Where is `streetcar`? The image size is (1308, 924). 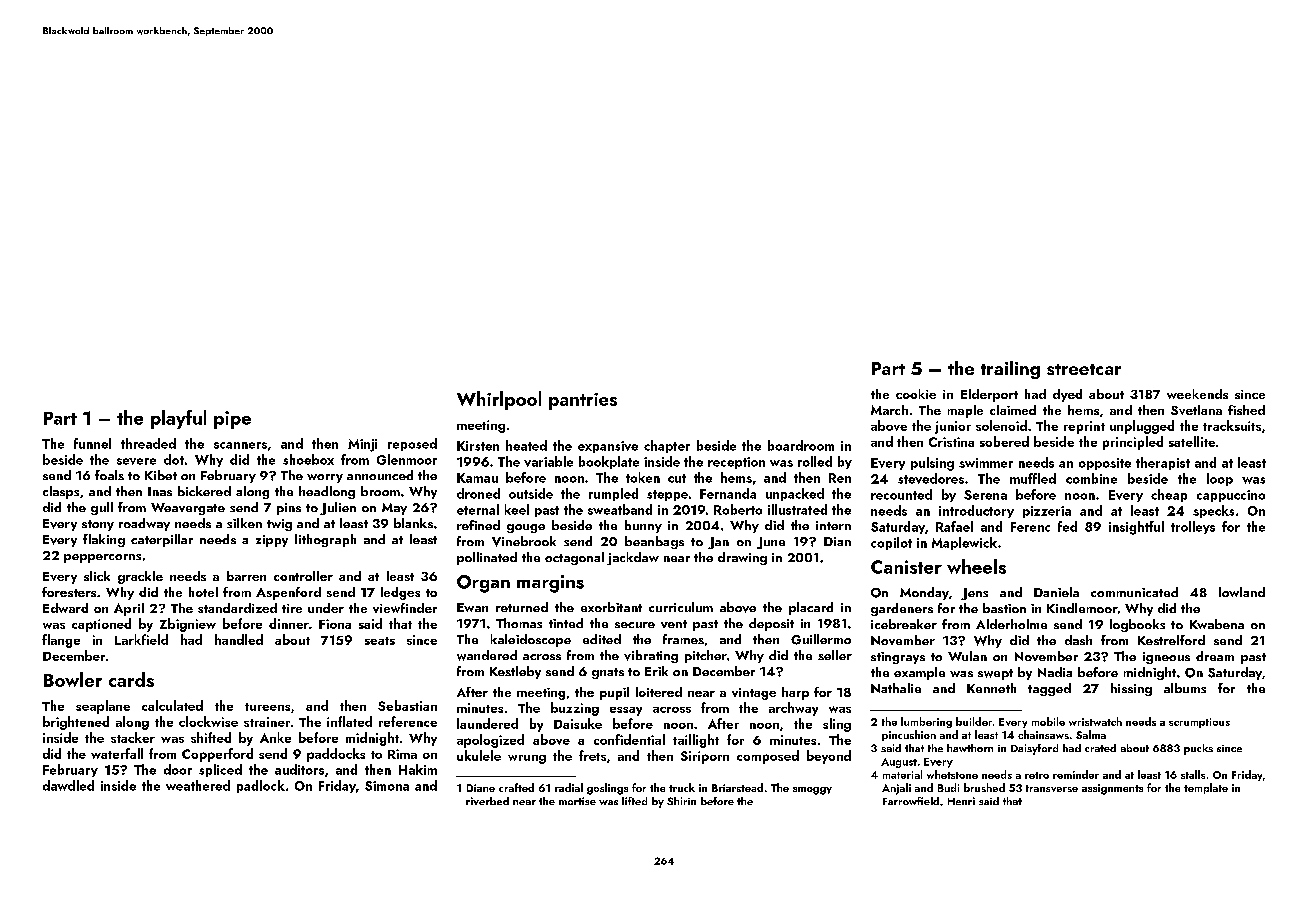 streetcar is located at coordinates (1084, 369).
